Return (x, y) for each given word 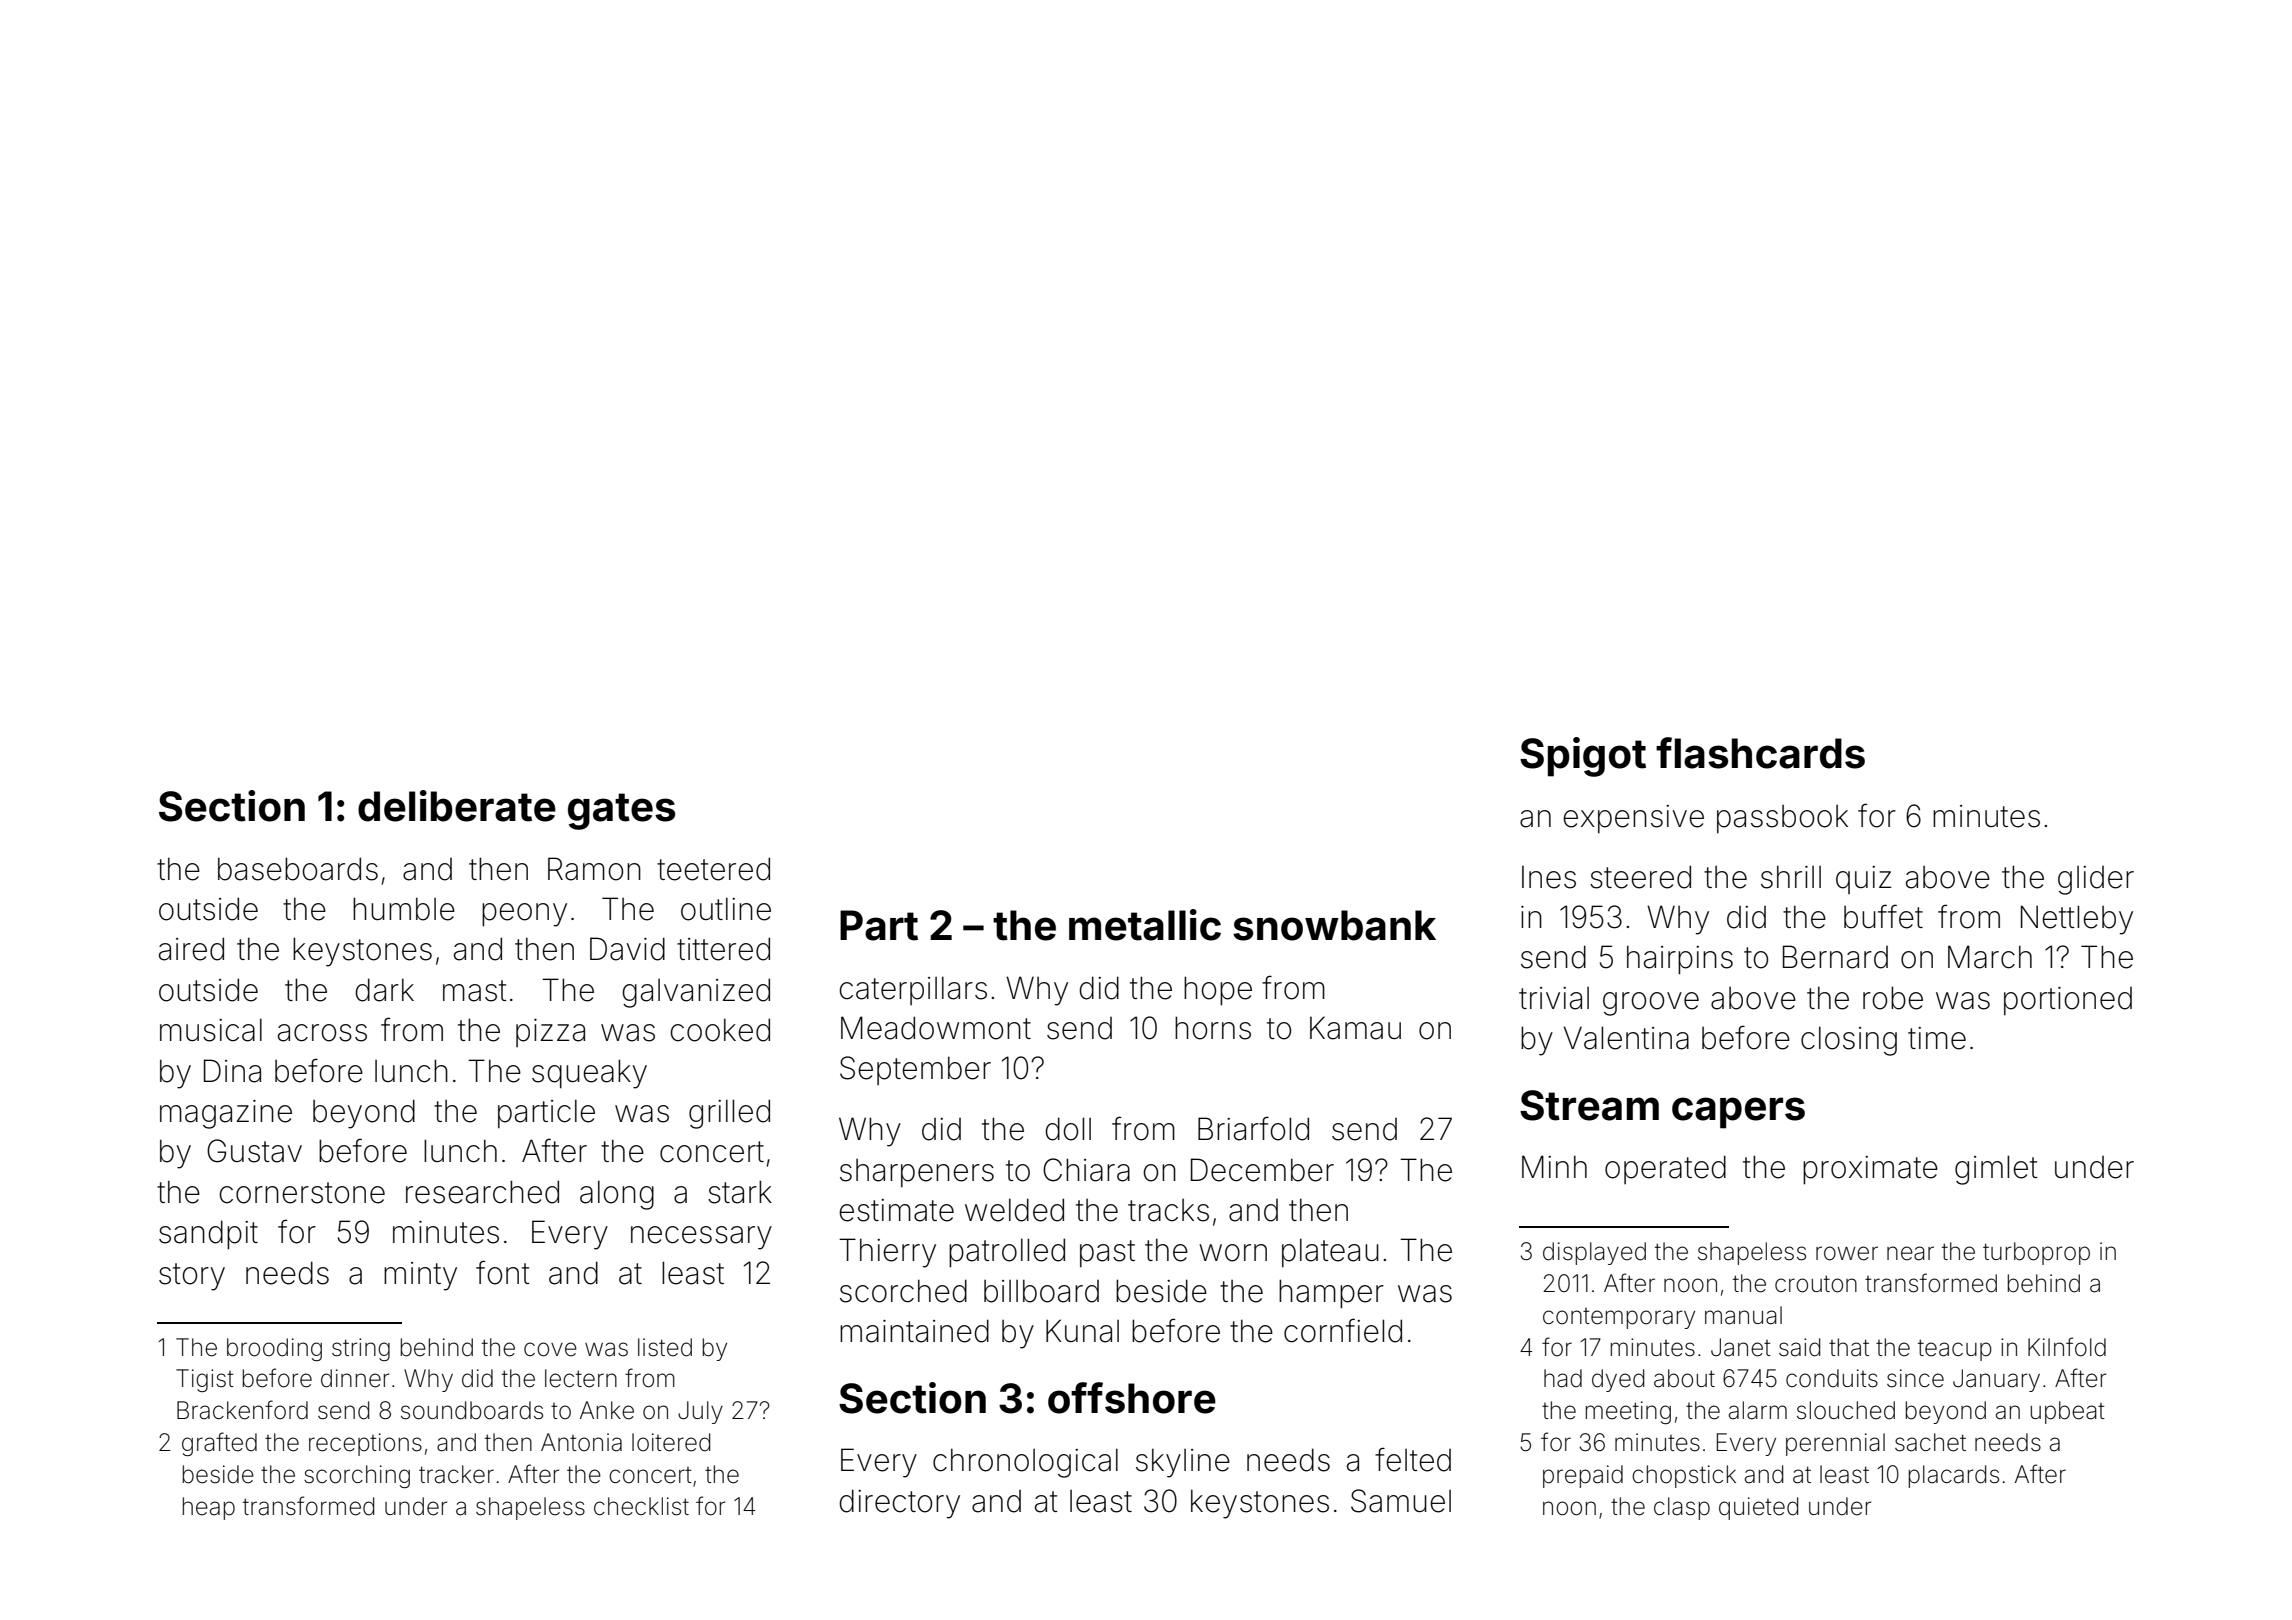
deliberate (457, 806)
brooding (274, 1349)
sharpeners (917, 1173)
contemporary (1619, 1318)
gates (621, 811)
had (1563, 1378)
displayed (1594, 1253)
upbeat (2068, 1412)
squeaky (589, 1074)
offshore (1132, 1398)
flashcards (1760, 753)
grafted (219, 1444)
